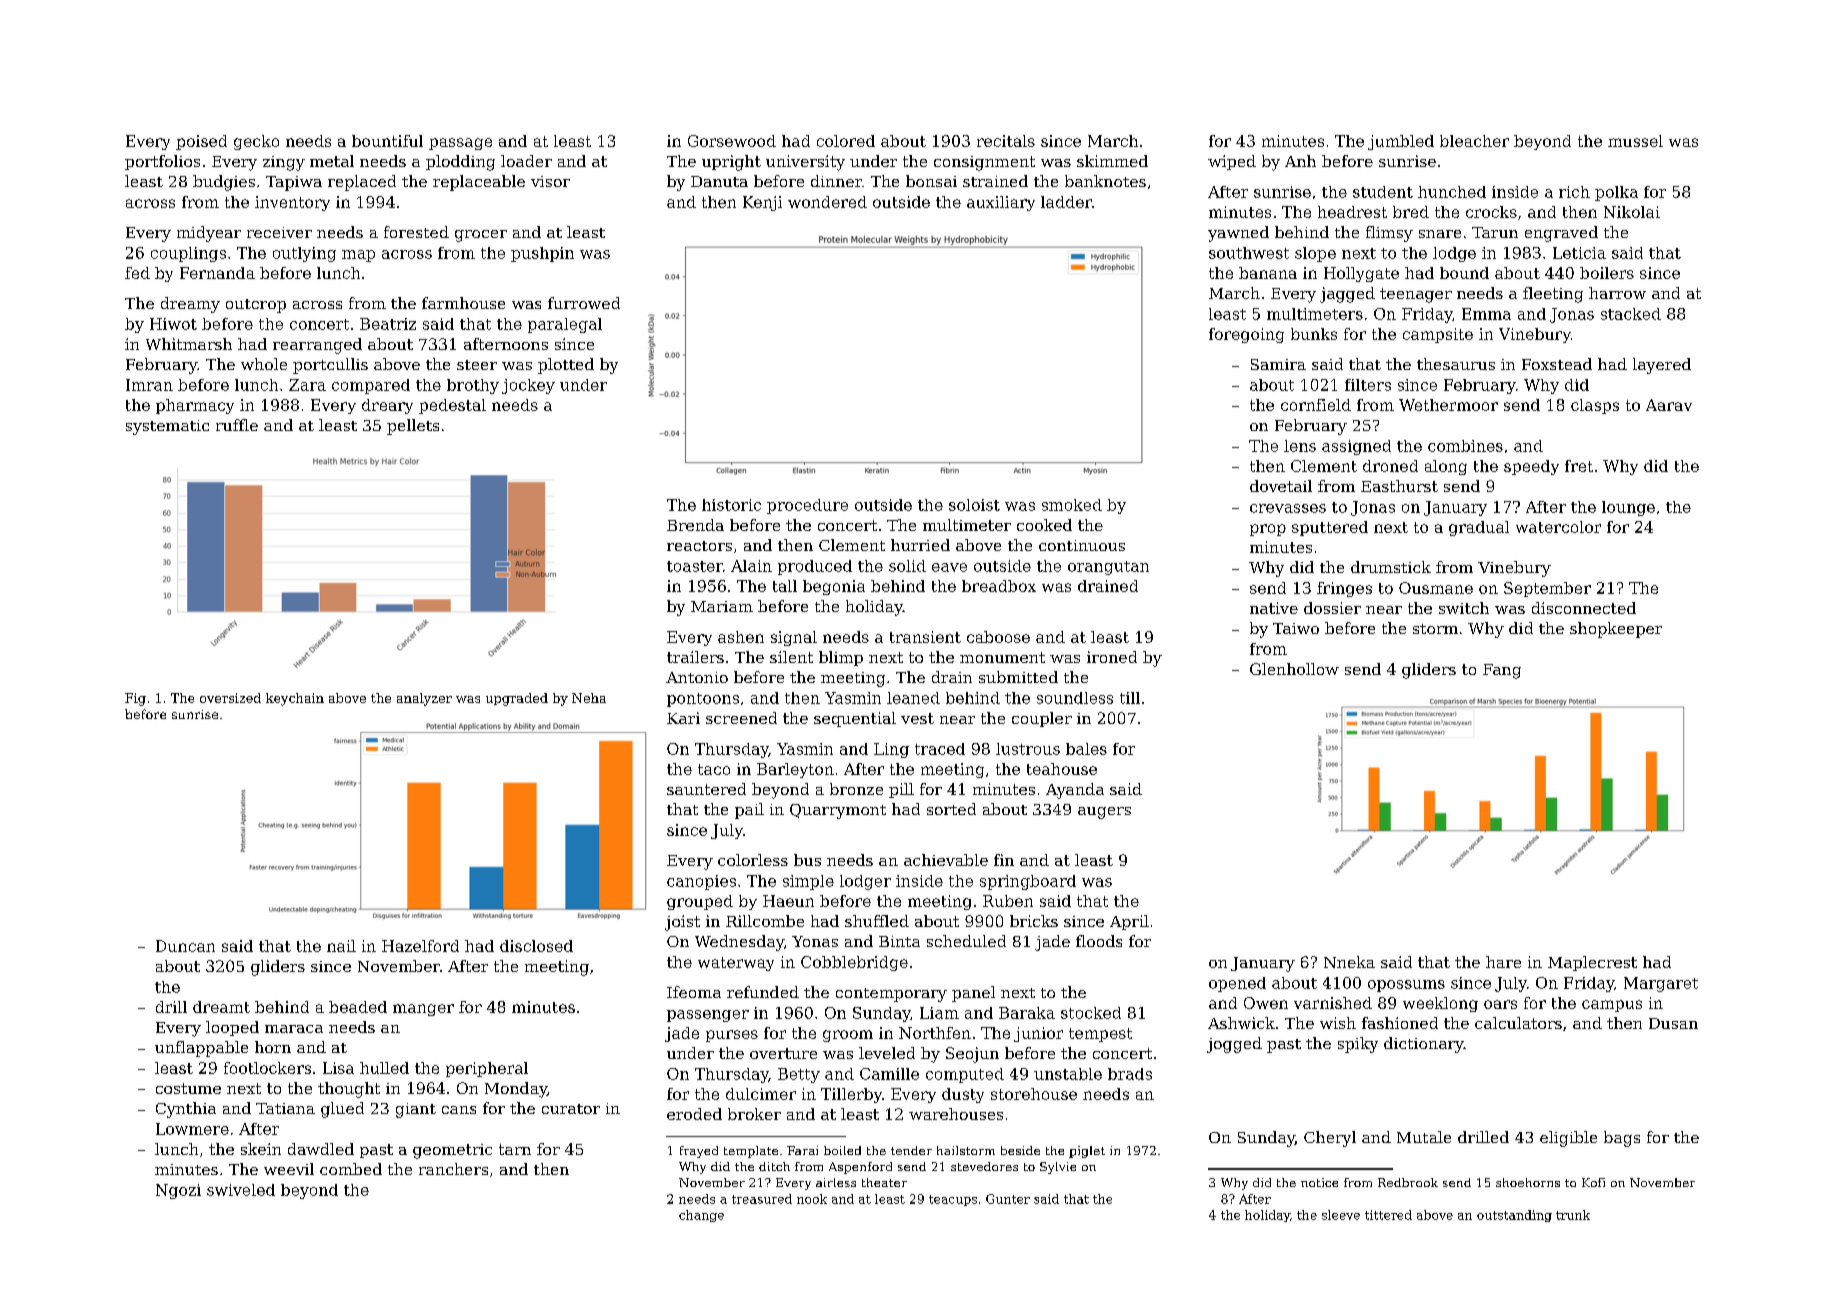 The width and height of the page is (1829, 1293). What do you see at coordinates (706, 789) in the page?
I see `sauntered` at bounding box center [706, 789].
